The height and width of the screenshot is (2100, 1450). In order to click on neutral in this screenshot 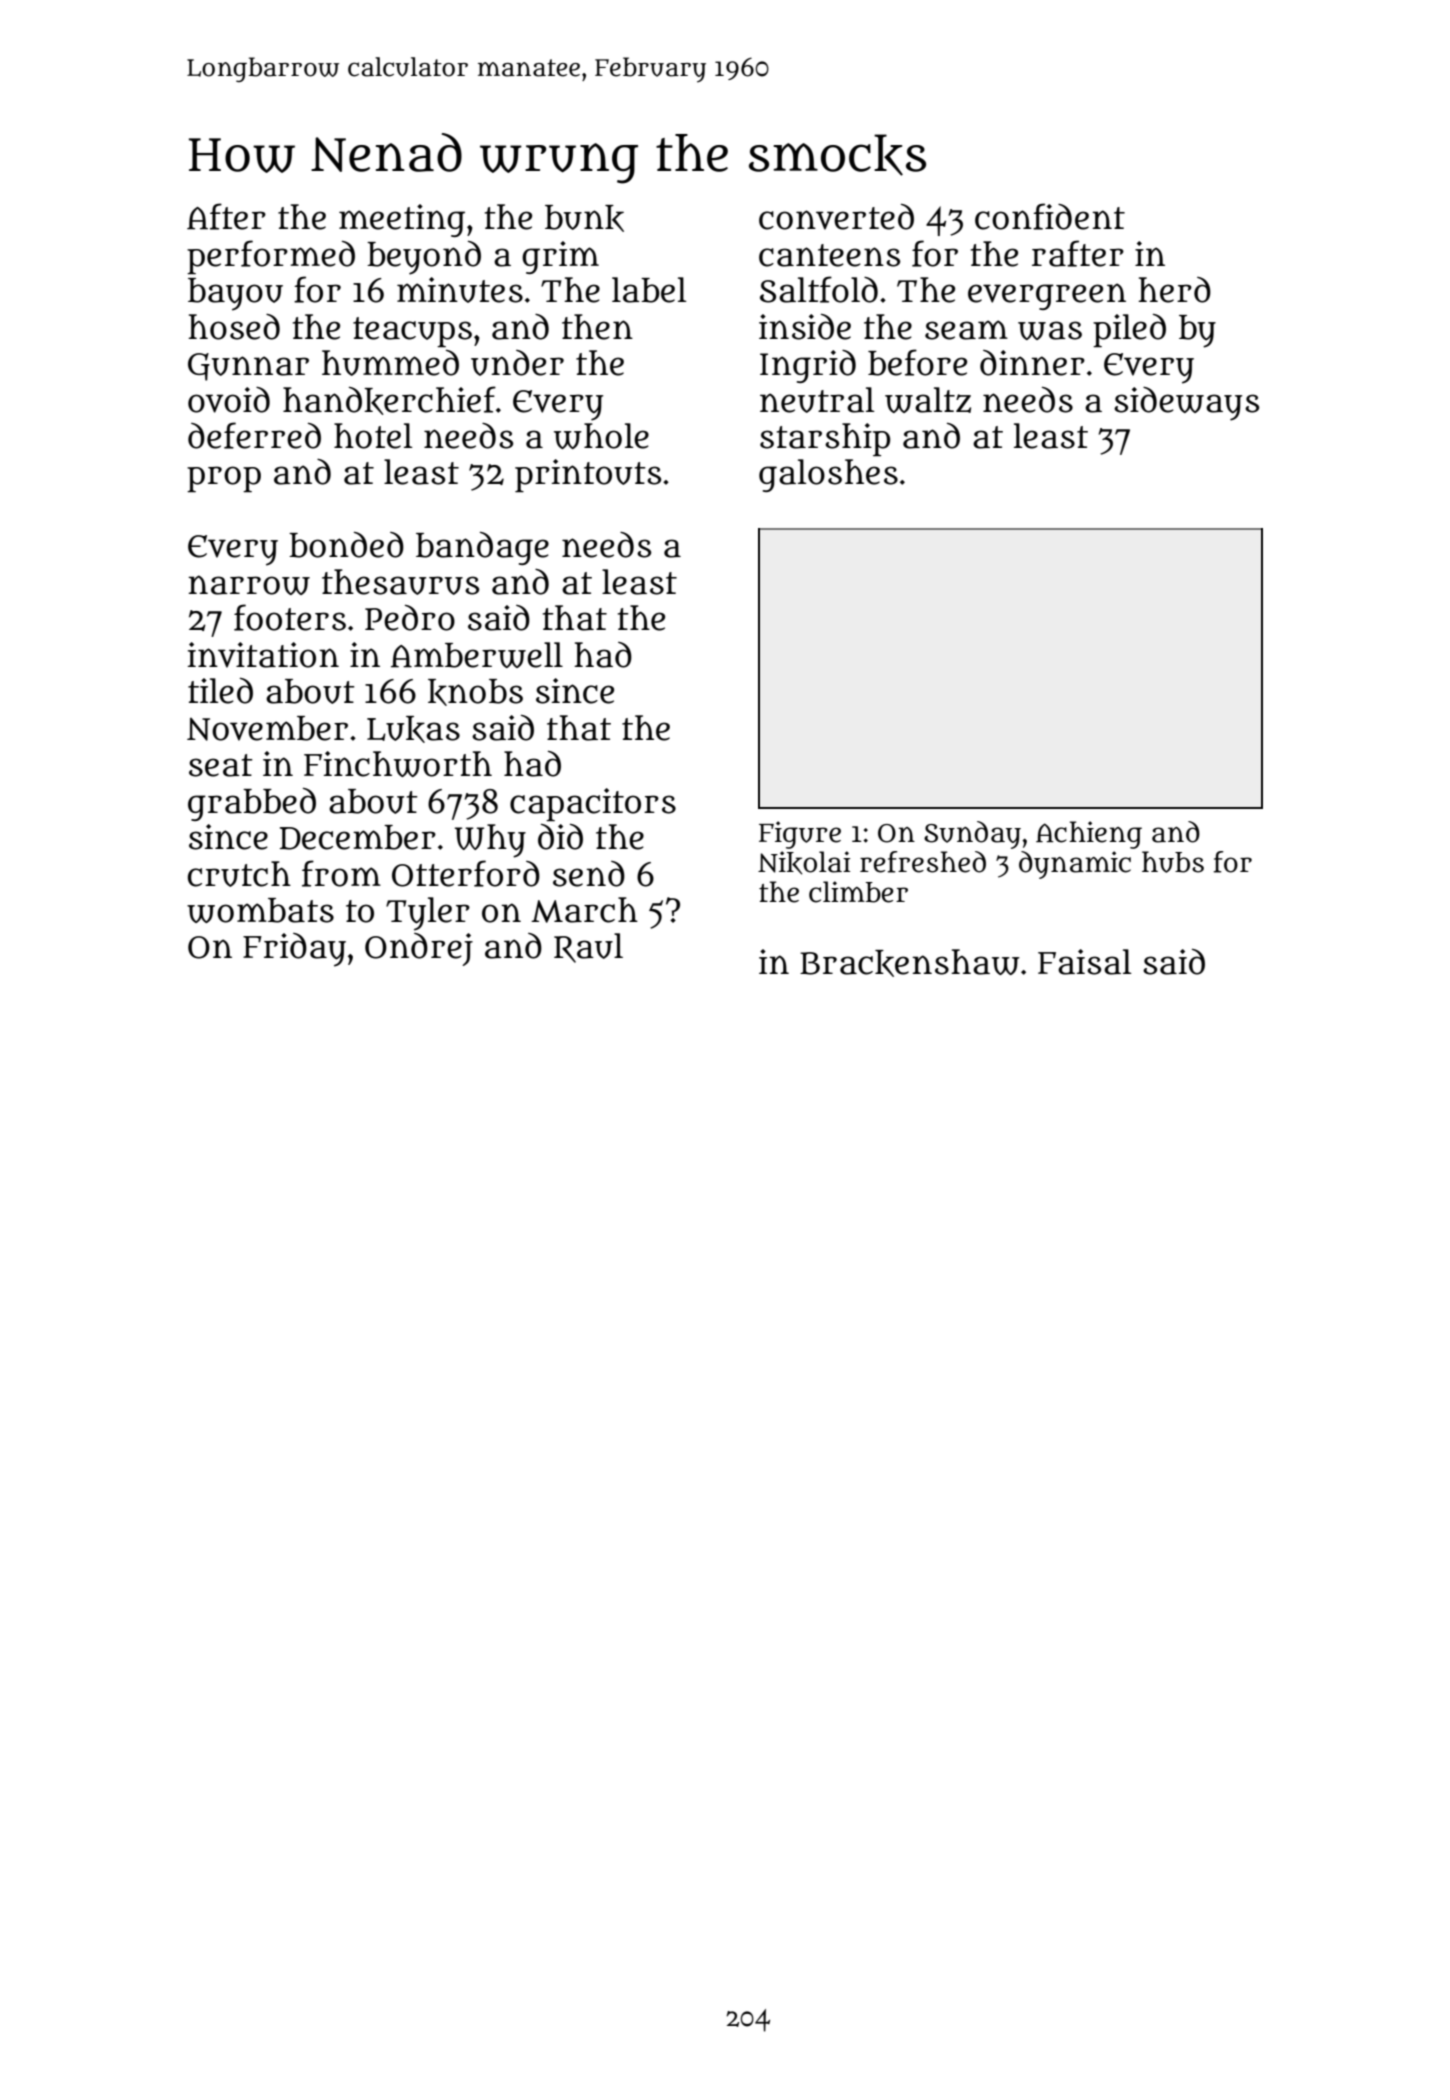, I will do `click(817, 400)`.
